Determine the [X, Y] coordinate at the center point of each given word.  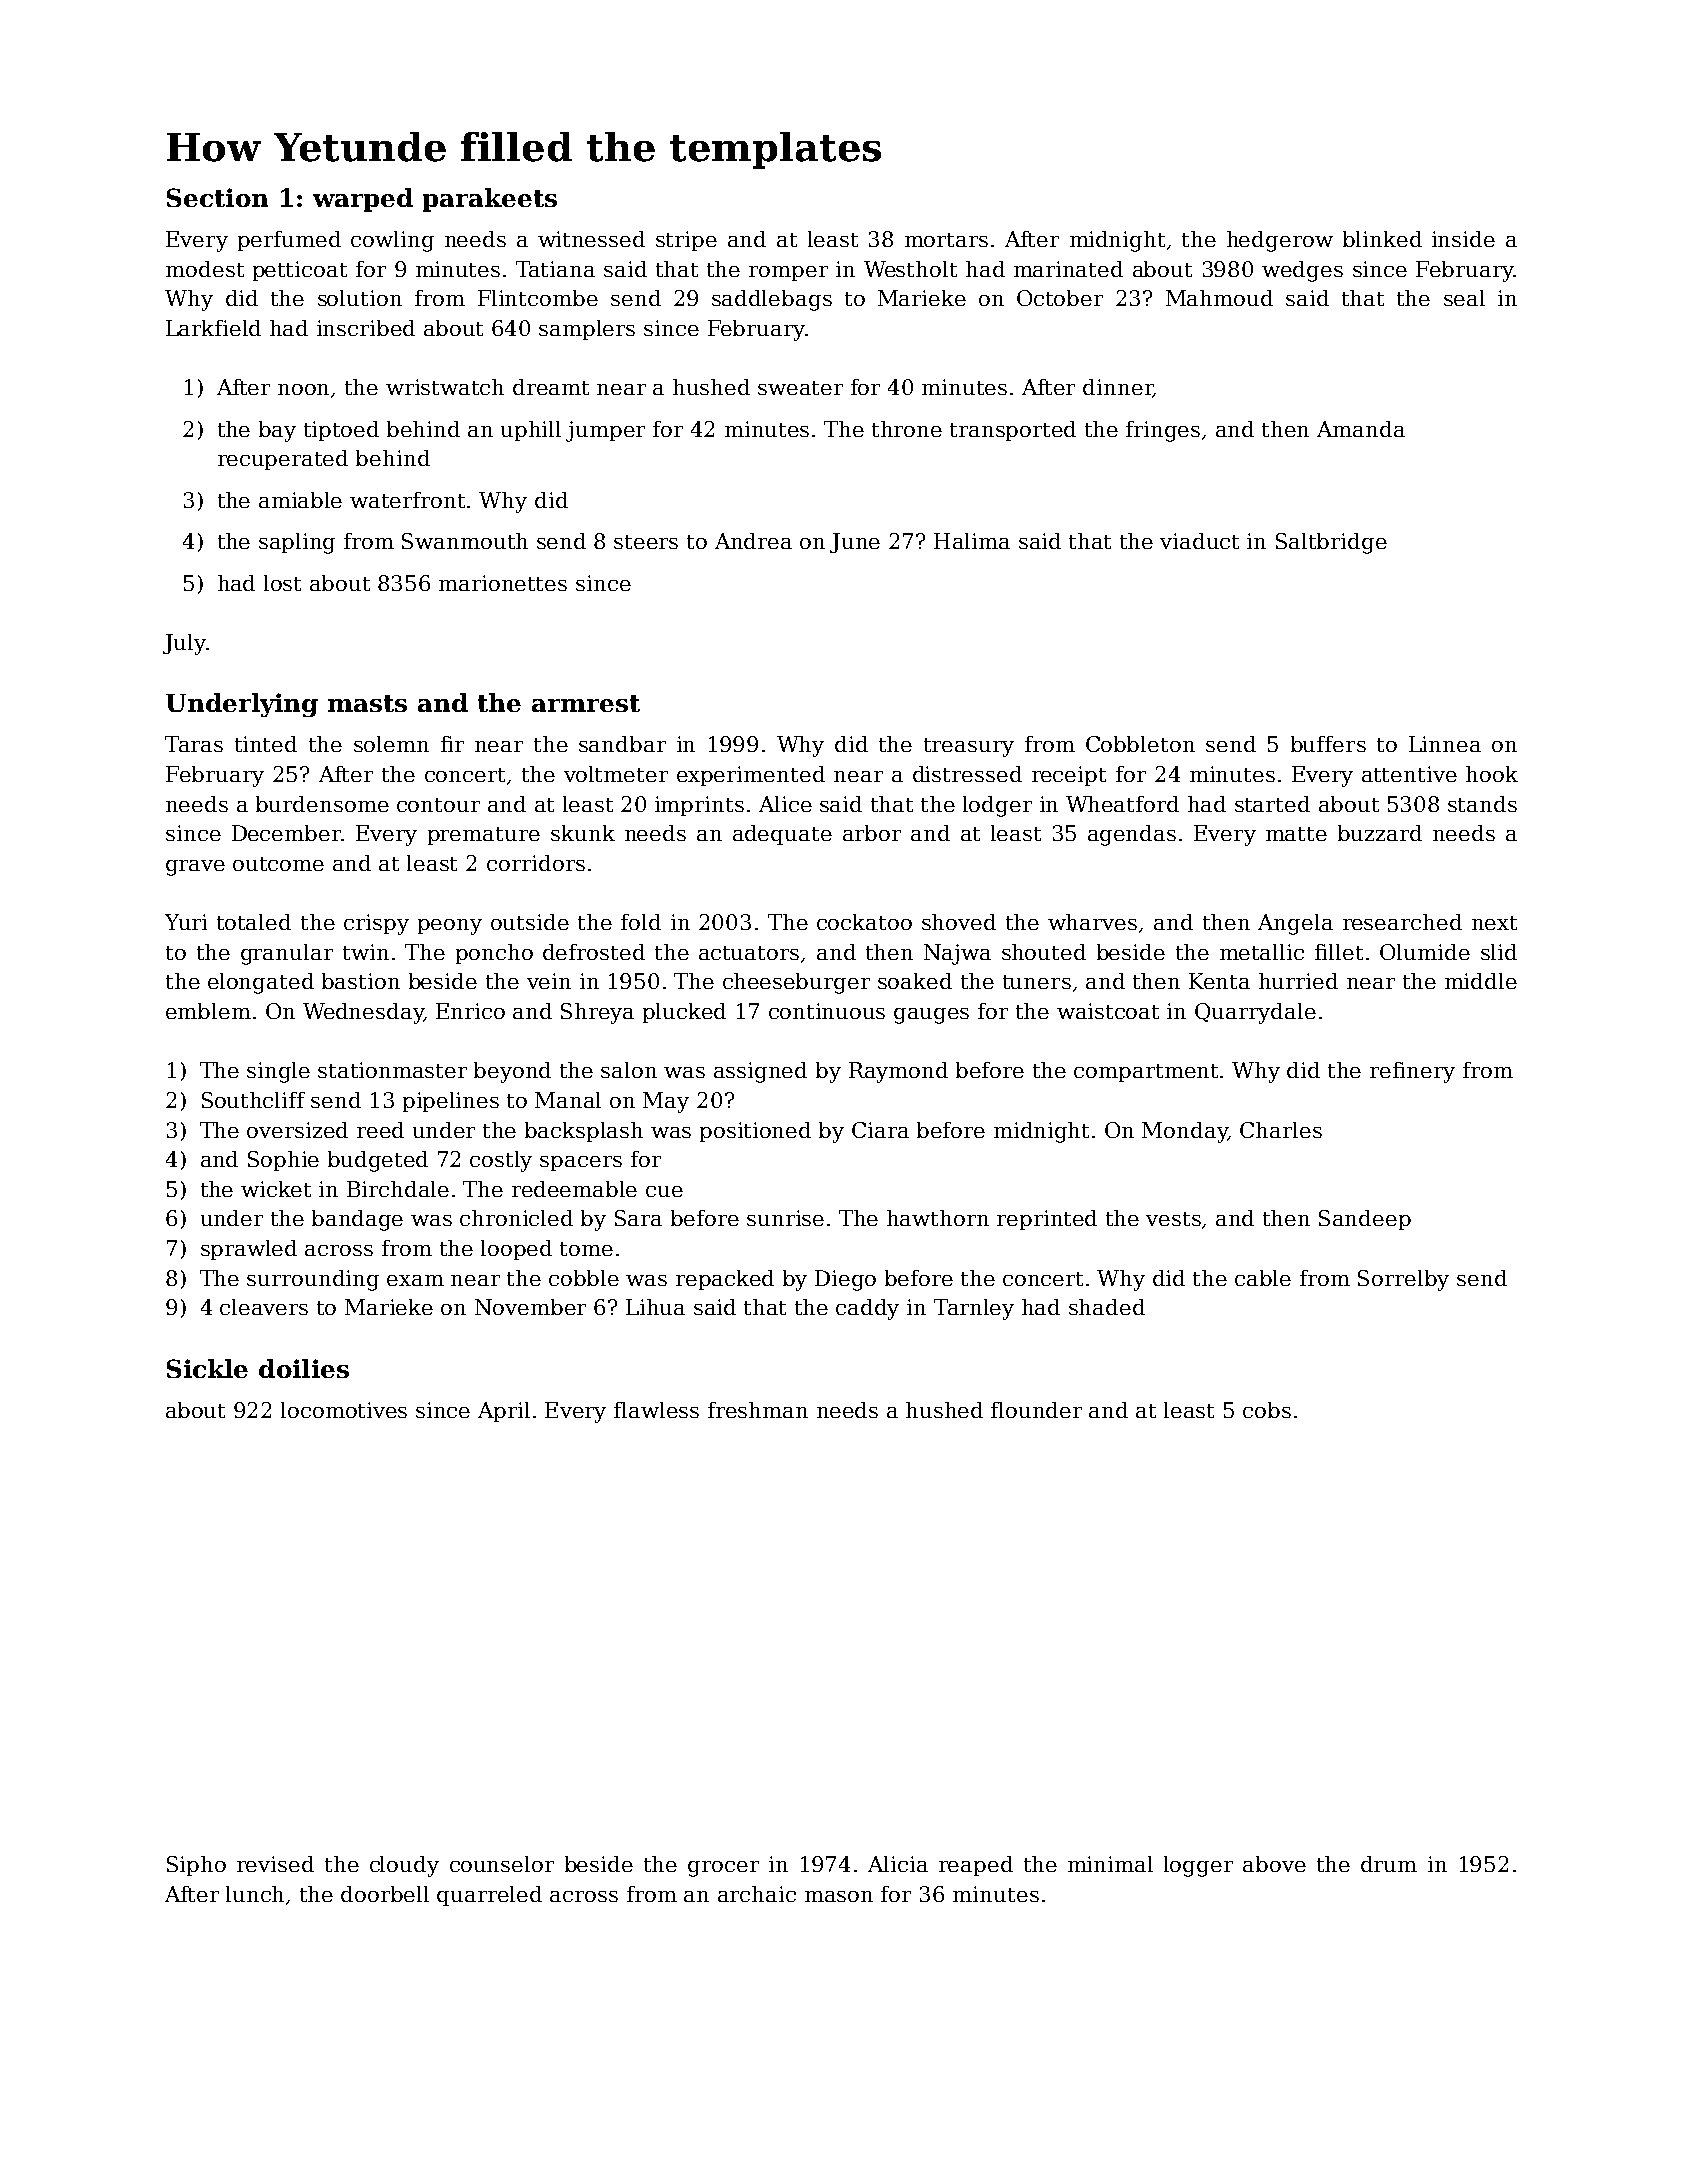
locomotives [344, 1410]
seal [1464, 298]
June [855, 543]
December [286, 833]
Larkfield [213, 328]
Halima [972, 541]
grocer [723, 1869]
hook [1492, 774]
